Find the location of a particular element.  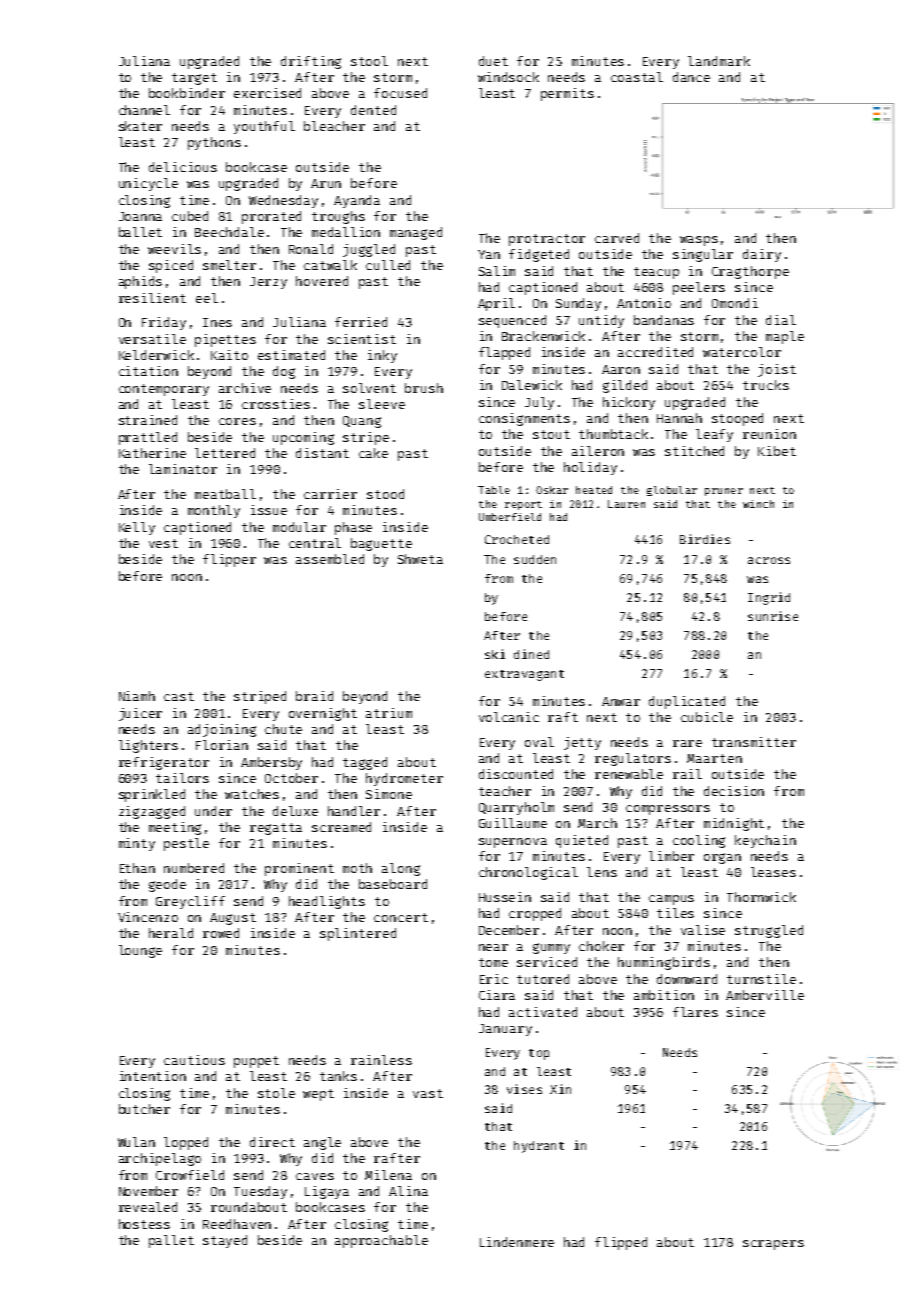

sudden is located at coordinates (535, 559).
